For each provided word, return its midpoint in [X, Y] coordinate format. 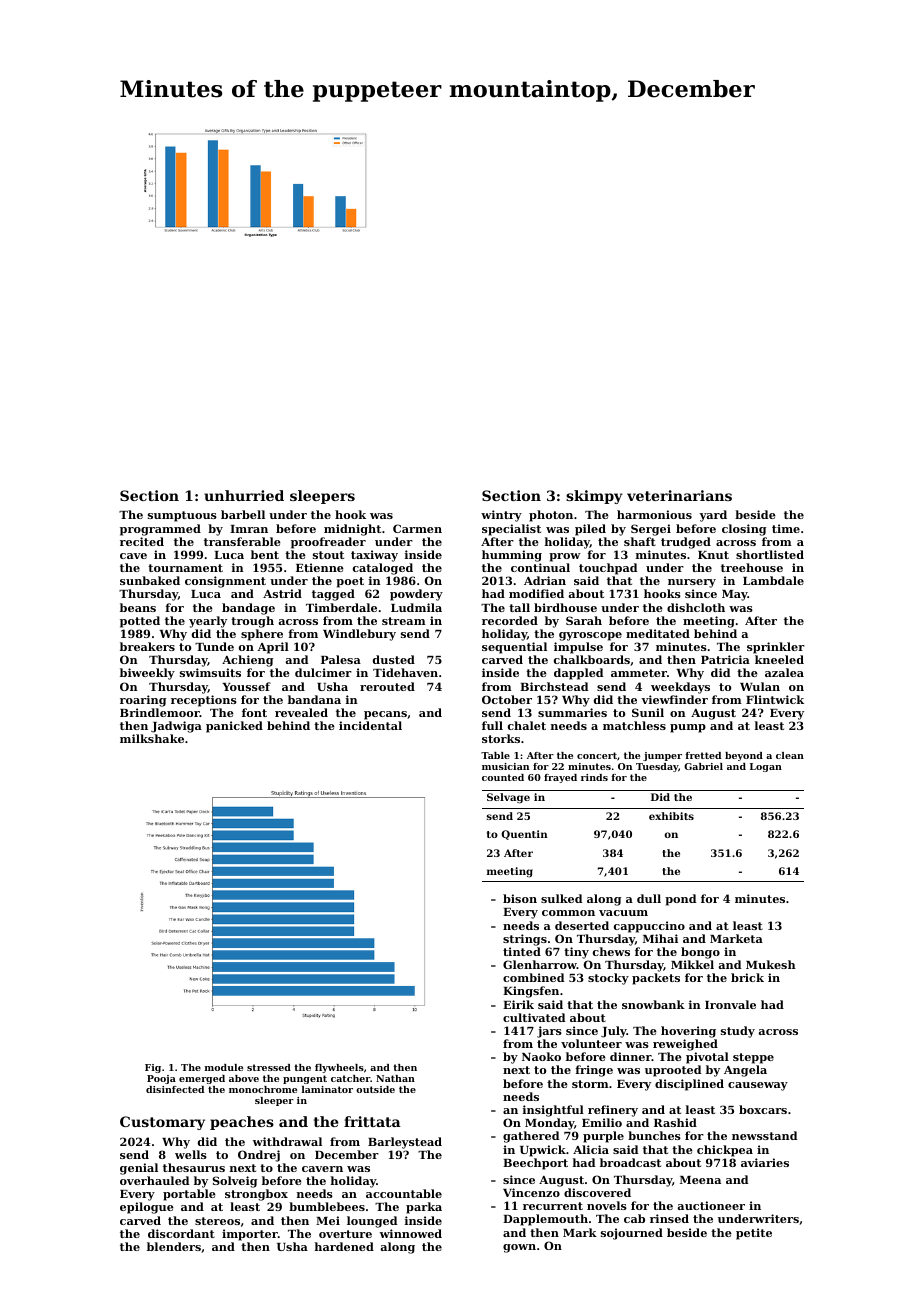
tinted [522, 951]
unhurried [244, 495]
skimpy [594, 497]
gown [519, 1248]
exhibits [671, 816]
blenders [174, 1246]
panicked [234, 727]
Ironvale [730, 1004]
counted [503, 777]
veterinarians [679, 495]
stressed [269, 1067]
